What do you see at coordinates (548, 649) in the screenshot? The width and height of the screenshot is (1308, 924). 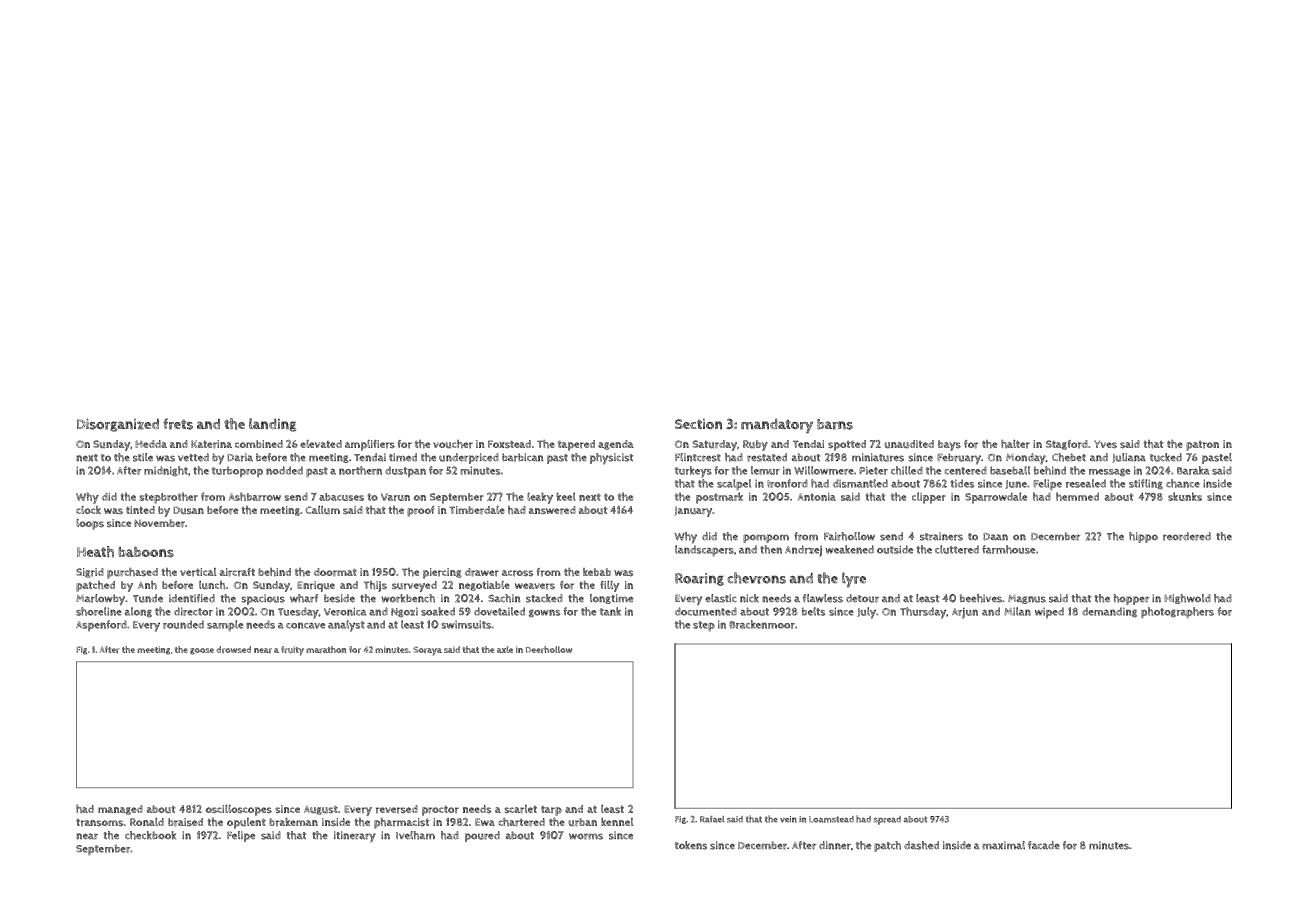 I see `Deerhollow` at bounding box center [548, 649].
